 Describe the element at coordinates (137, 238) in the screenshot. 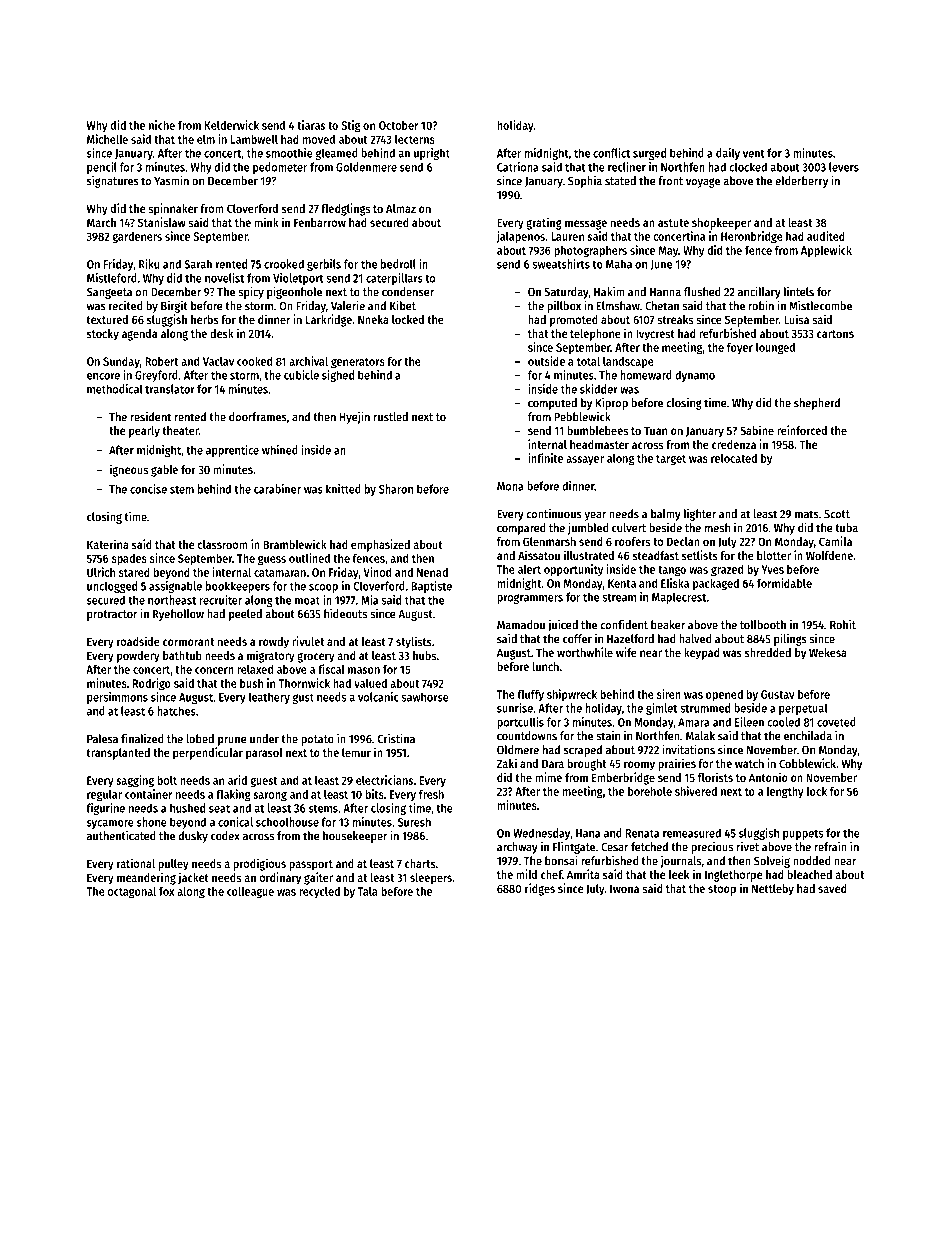

I see `gardeners` at that location.
